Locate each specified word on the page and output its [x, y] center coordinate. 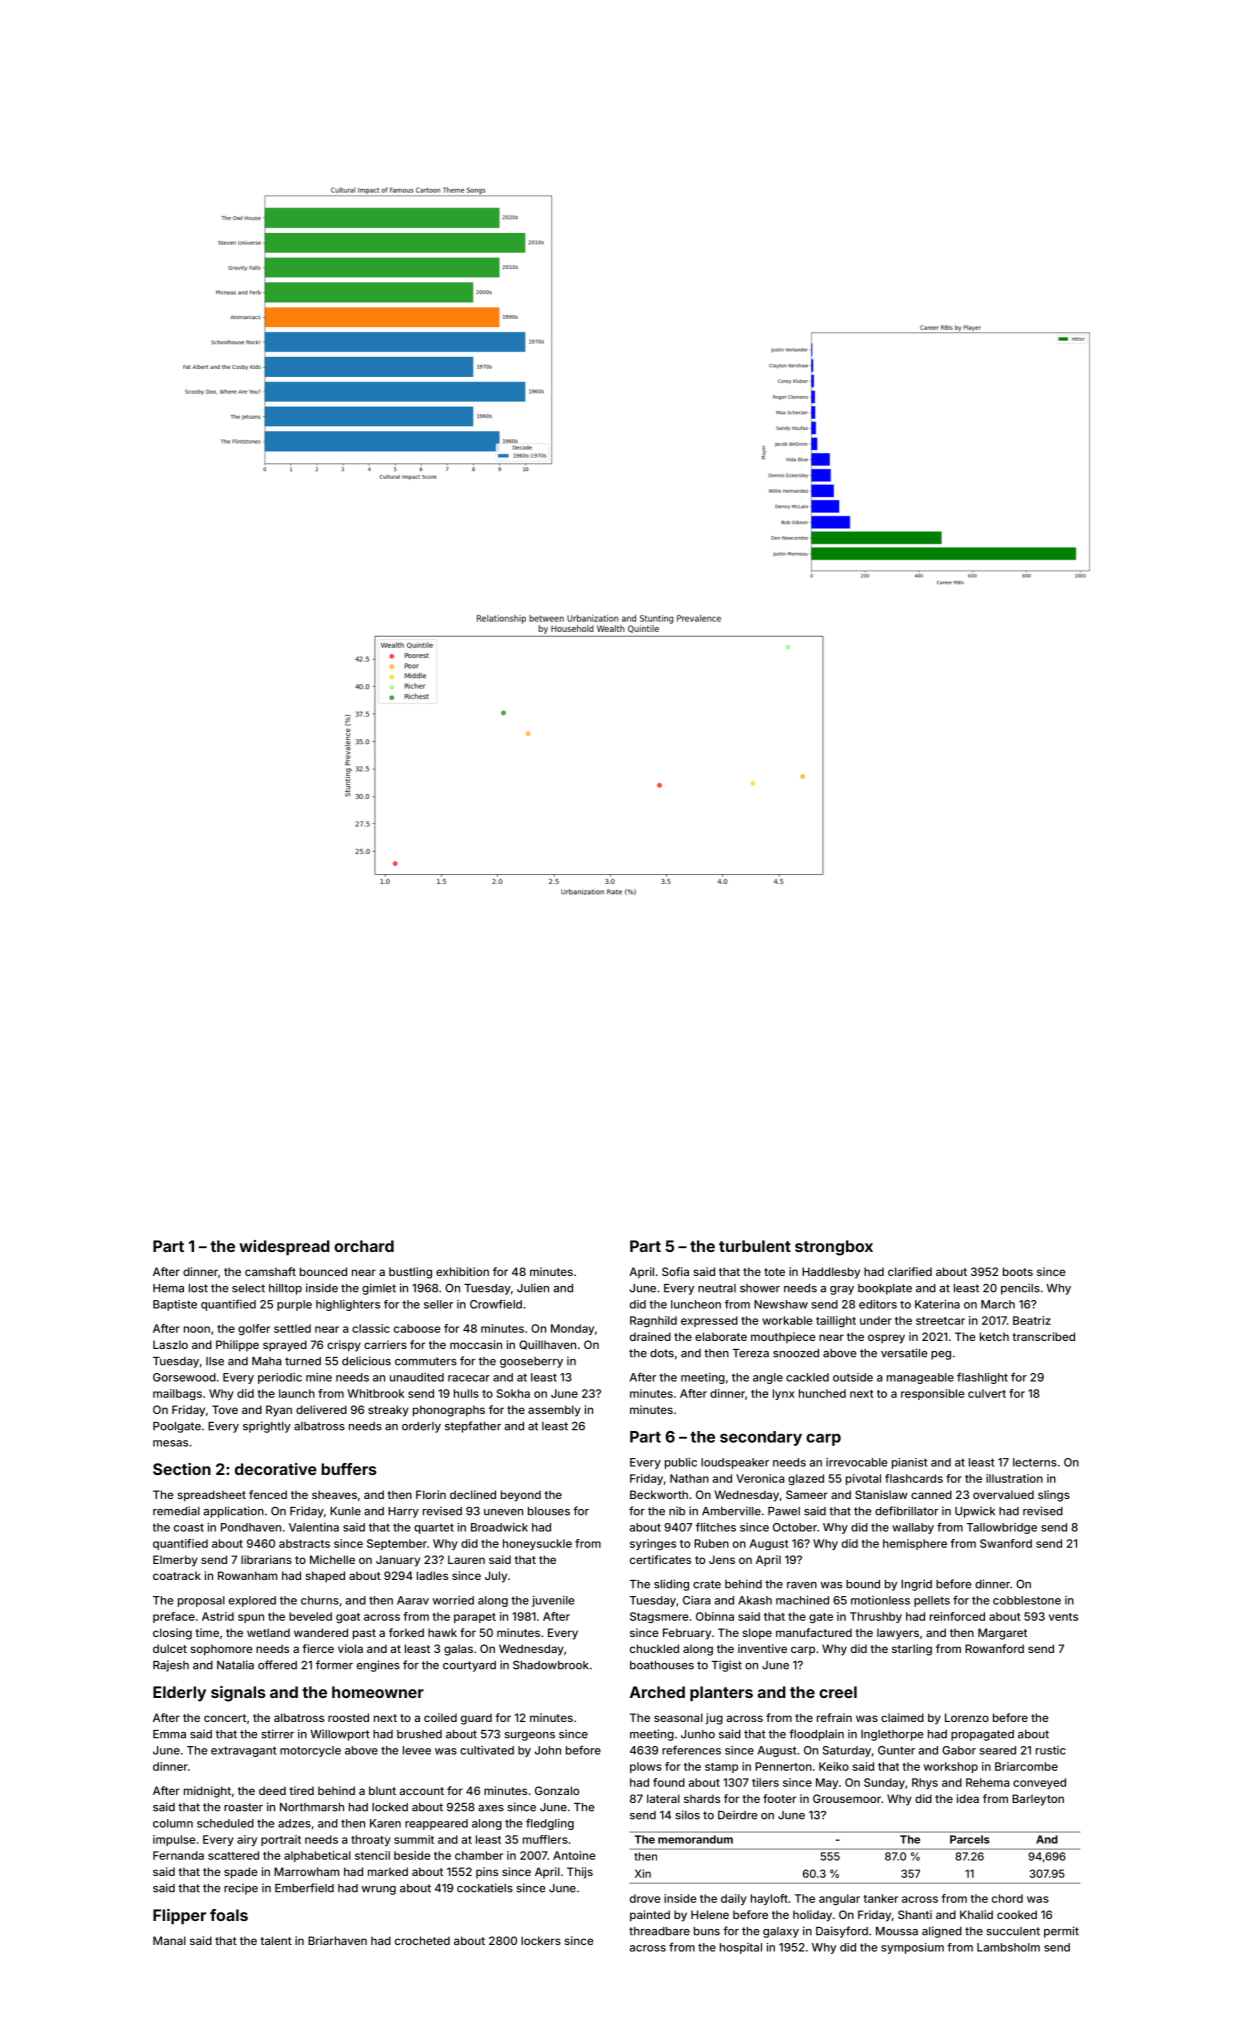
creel [838, 1692]
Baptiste [175, 1305]
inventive [762, 1648]
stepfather [473, 1427]
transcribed [1043, 1336]
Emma [169, 1734]
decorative [276, 1469]
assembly [554, 1411]
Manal [169, 1940]
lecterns [1035, 1462]
